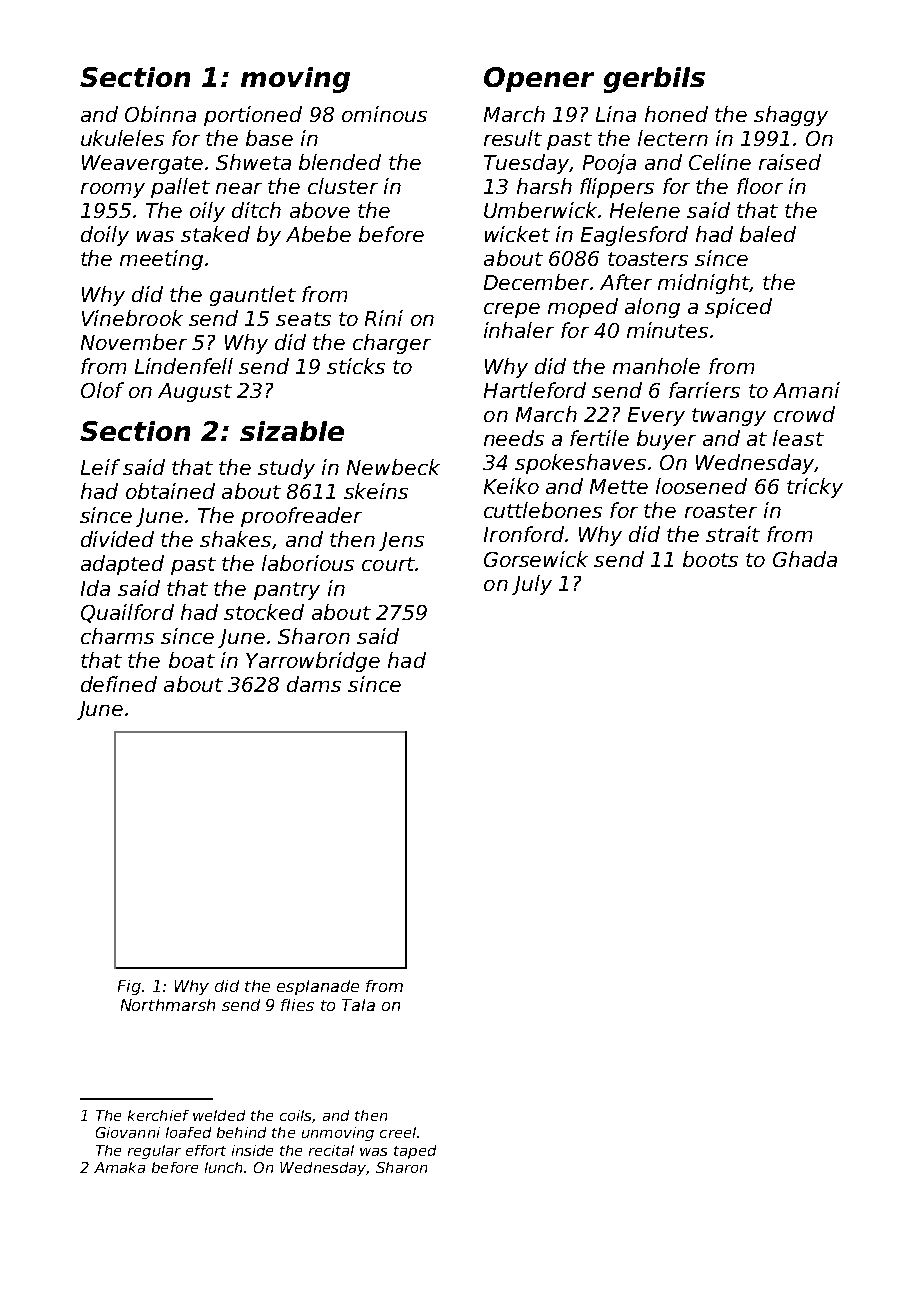 The height and width of the image is (1311, 924). Describe the element at coordinates (160, 114) in the image. I see `Obinna` at that location.
